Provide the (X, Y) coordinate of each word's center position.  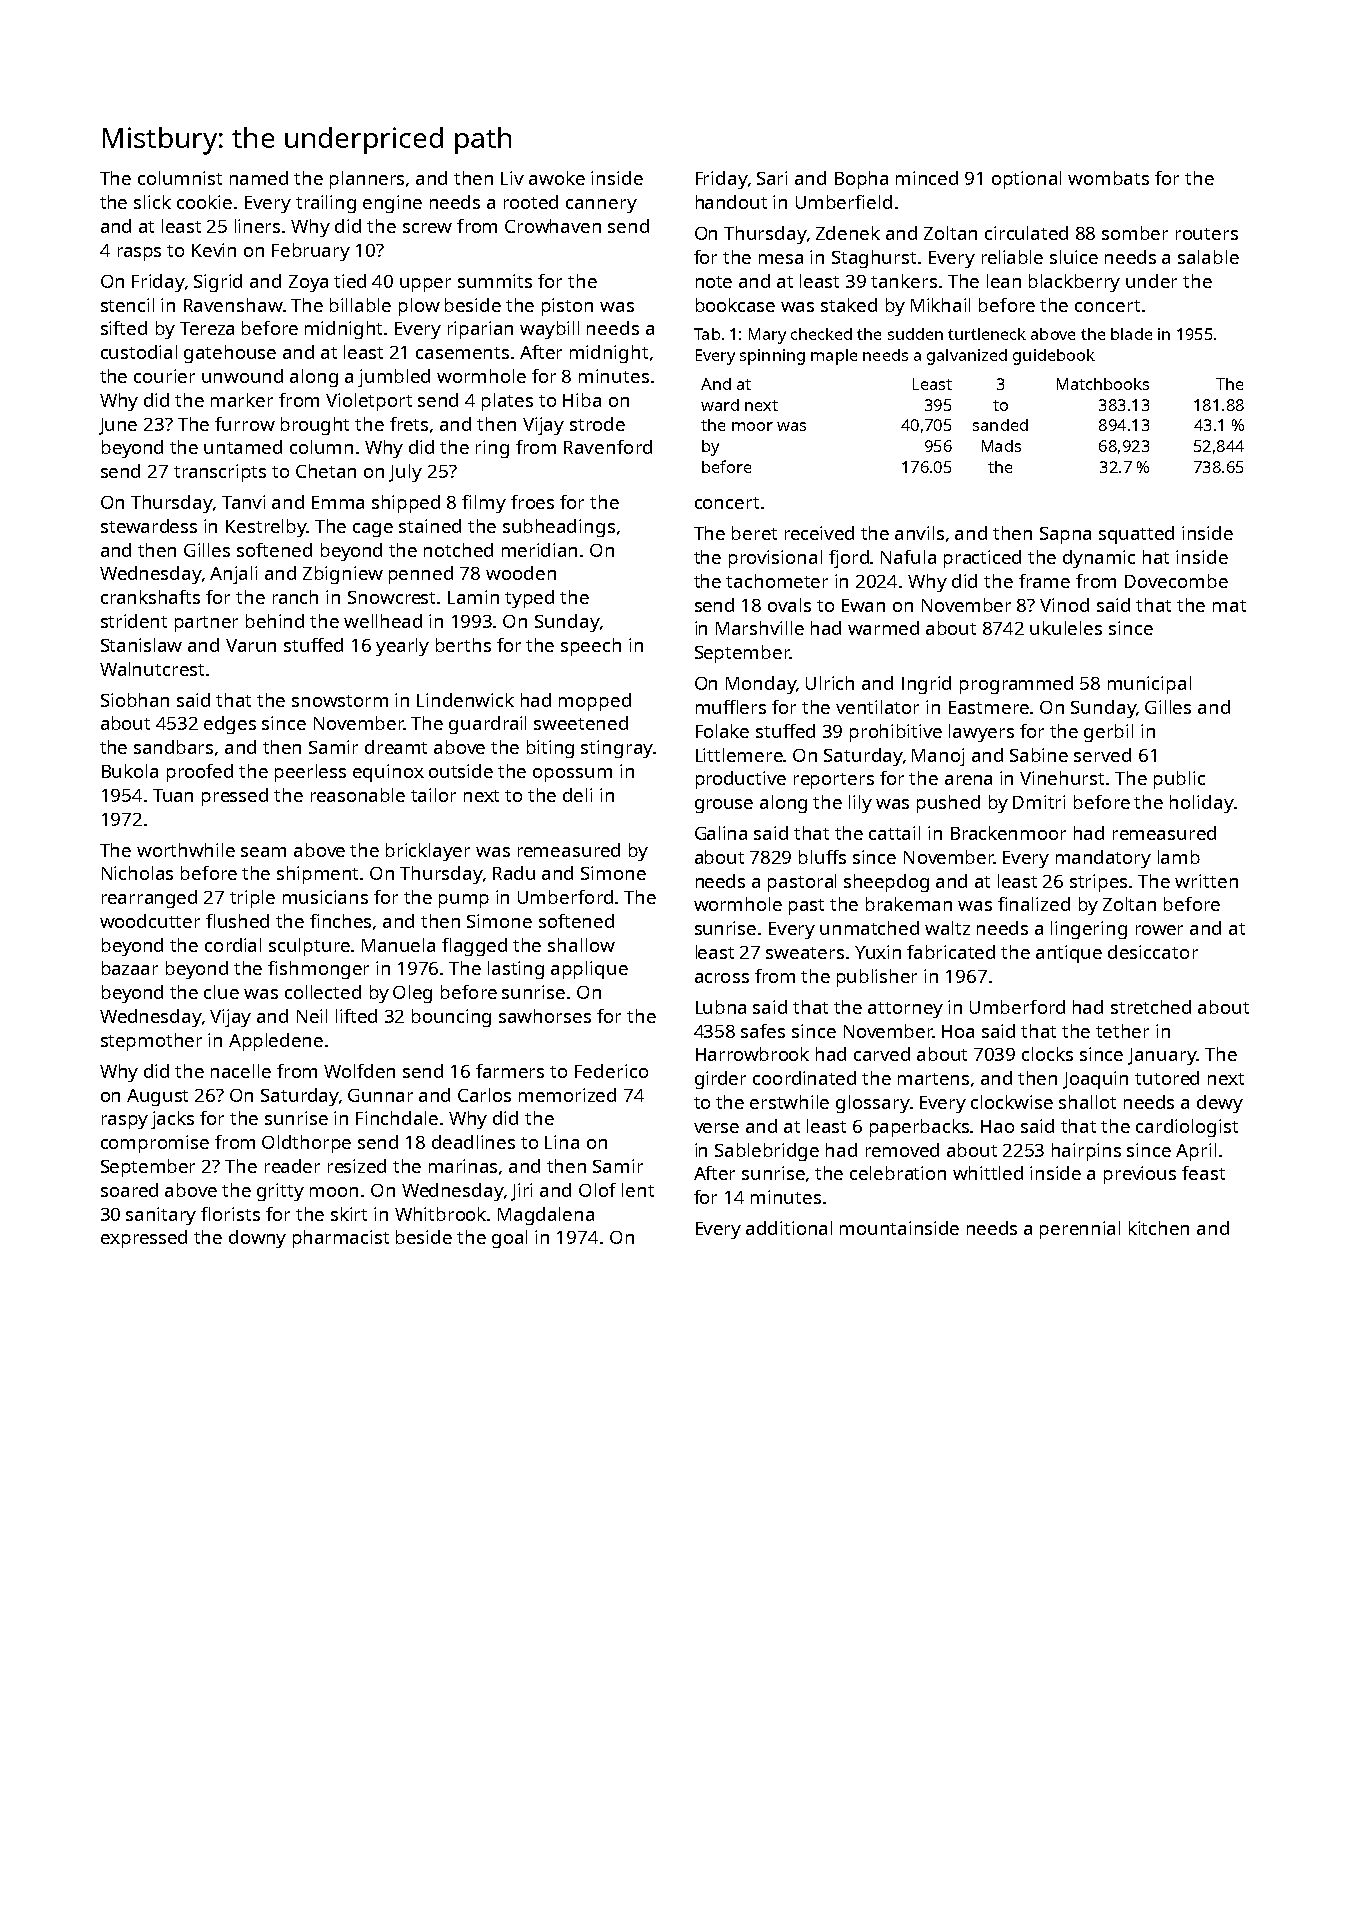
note (714, 282)
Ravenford (608, 447)
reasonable (358, 795)
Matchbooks (1103, 384)
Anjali (233, 575)
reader (292, 1166)
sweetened (581, 723)
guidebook (1054, 357)
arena (968, 780)
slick (152, 202)
